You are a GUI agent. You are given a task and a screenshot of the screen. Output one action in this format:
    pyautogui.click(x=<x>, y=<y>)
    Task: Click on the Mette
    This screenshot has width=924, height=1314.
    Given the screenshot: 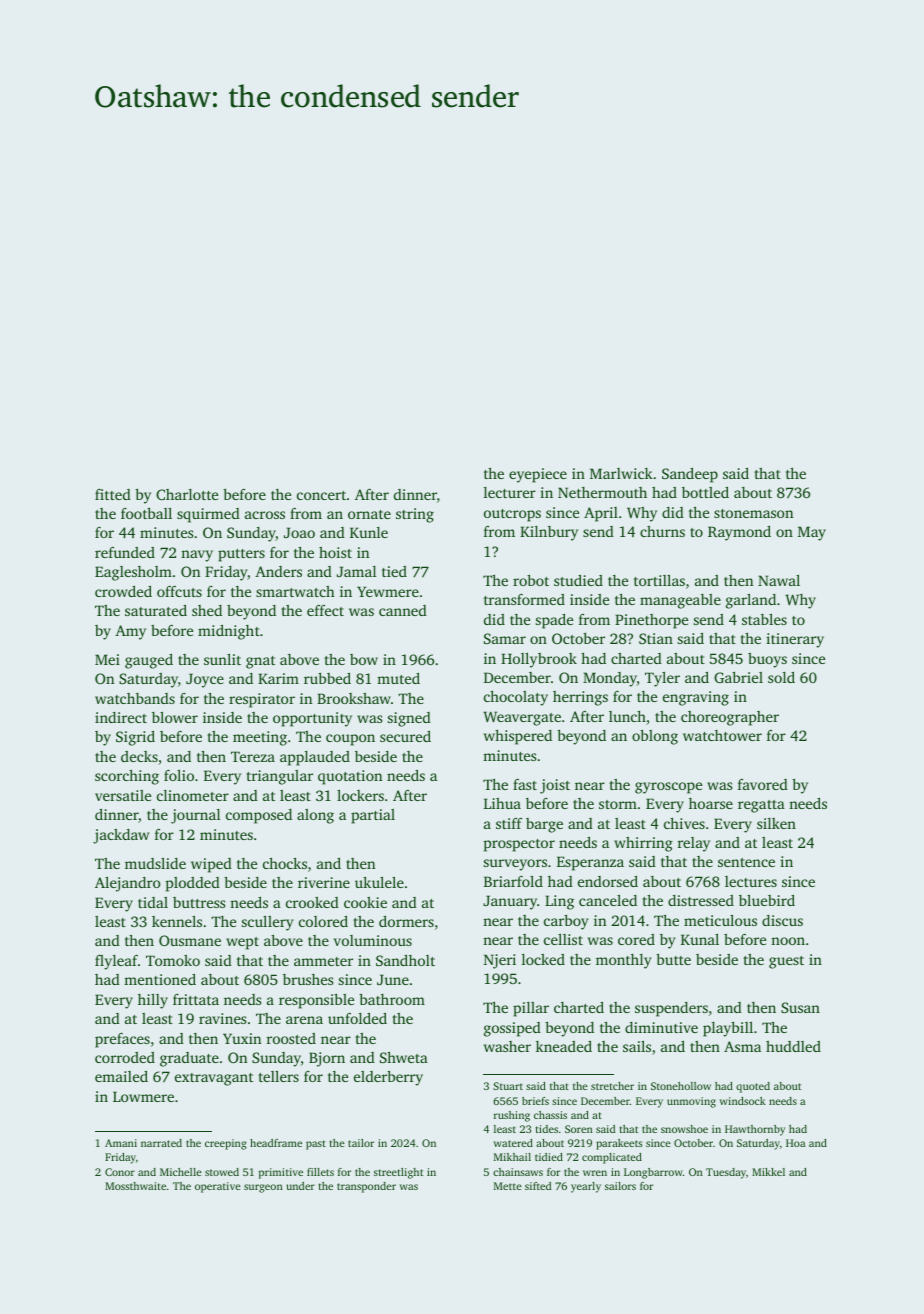 What is the action you would take?
    pyautogui.click(x=508, y=1186)
